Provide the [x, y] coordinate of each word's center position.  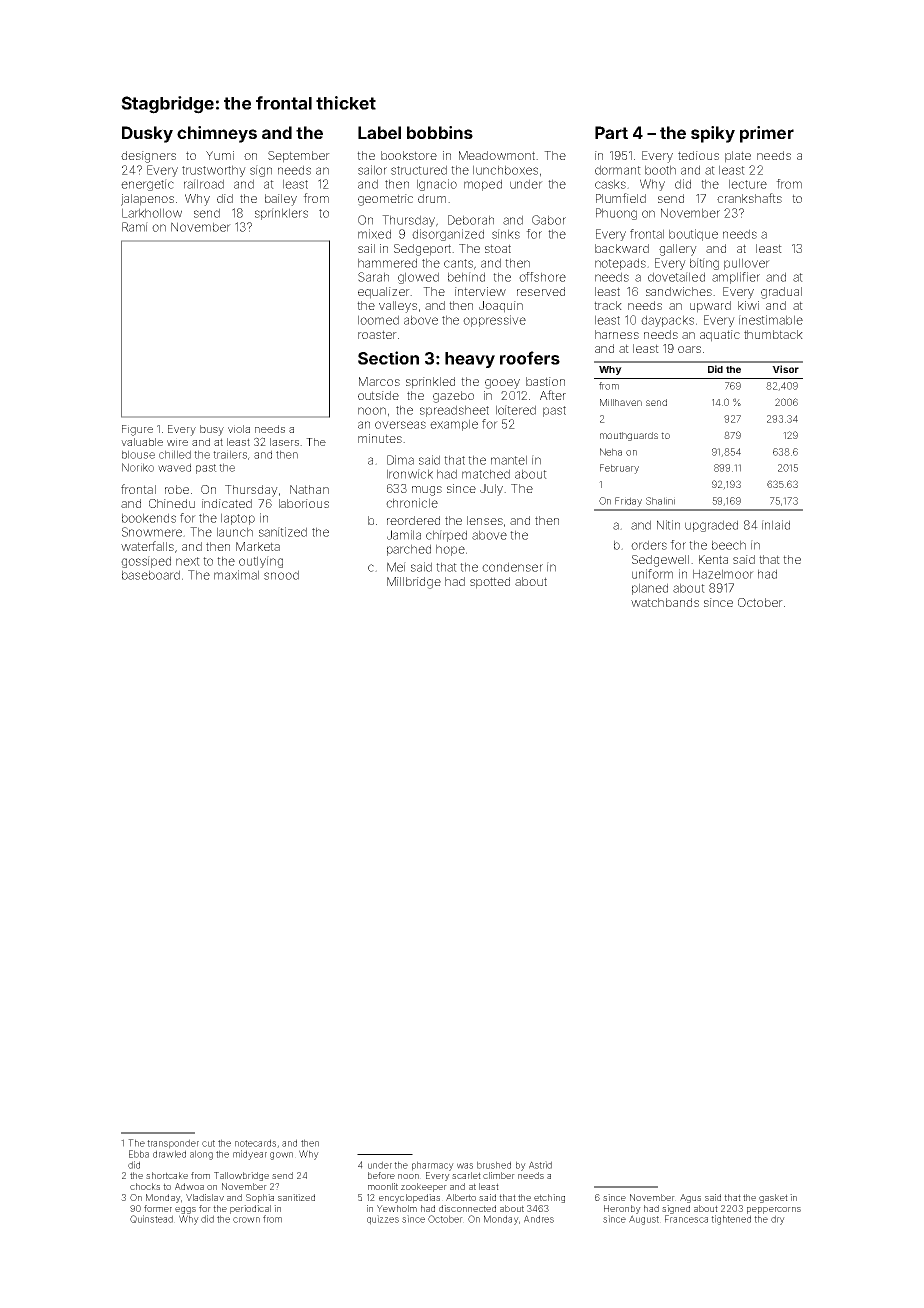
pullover [747, 264]
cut [208, 1143]
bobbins [440, 132]
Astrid [540, 1165]
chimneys [217, 134]
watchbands [665, 602]
